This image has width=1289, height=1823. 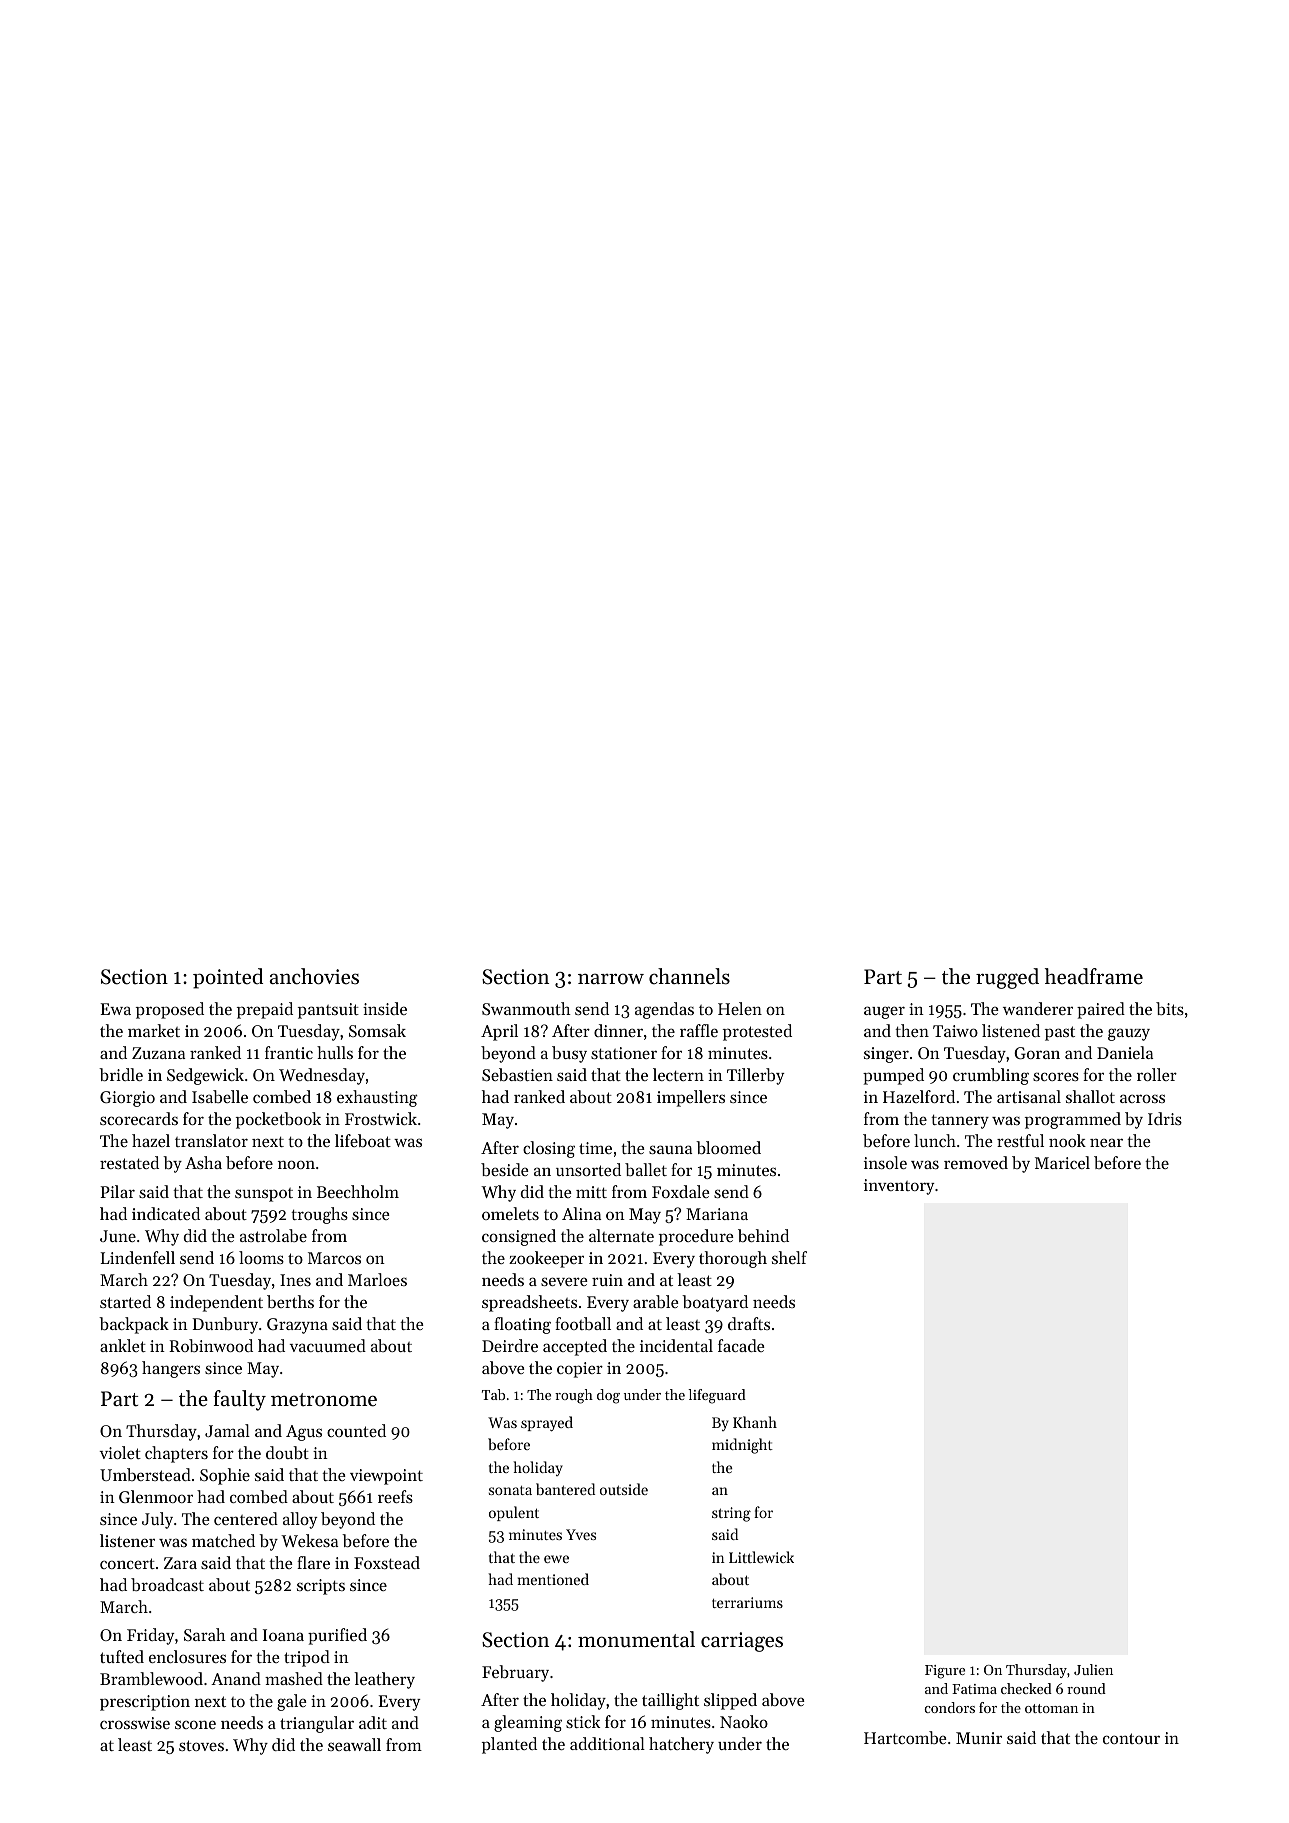 I want to click on violet, so click(x=120, y=1452).
